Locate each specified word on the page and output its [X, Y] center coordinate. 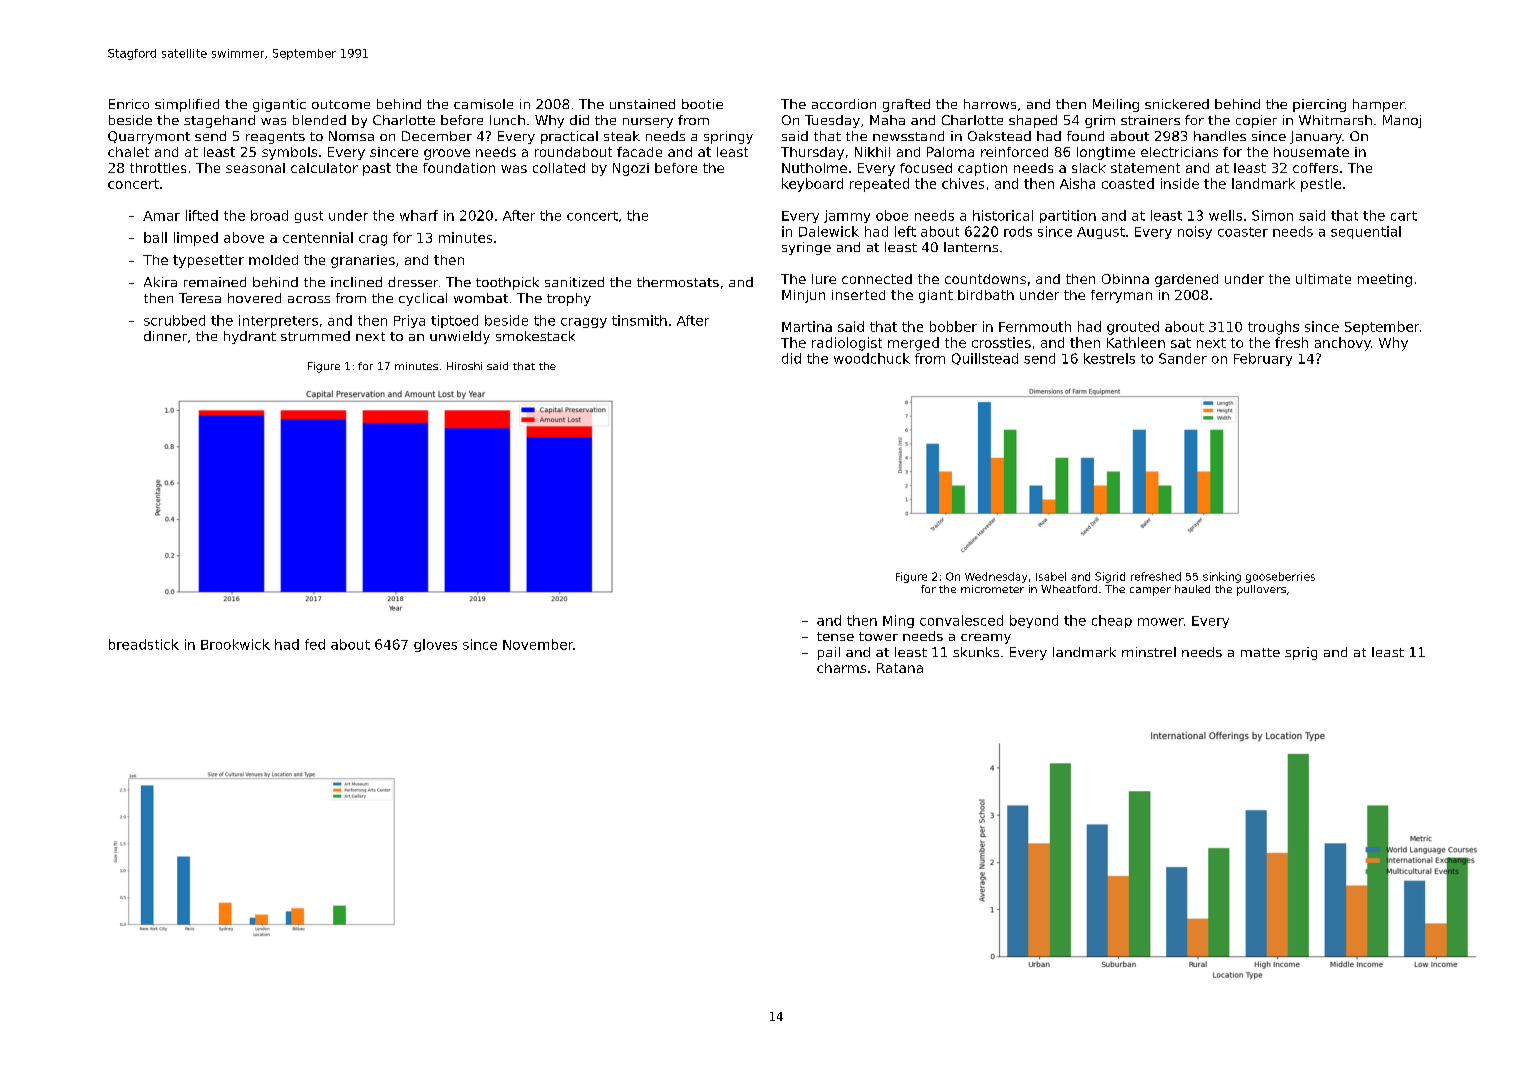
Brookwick [235, 644]
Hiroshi [464, 366]
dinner [165, 336]
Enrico [129, 104]
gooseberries [1280, 577]
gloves [435, 645]
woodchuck [872, 358]
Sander [1183, 358]
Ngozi [631, 169]
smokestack [535, 336]
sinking [1222, 577]
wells [1225, 215]
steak [622, 136]
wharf [419, 215]
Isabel [1051, 576]
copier [1256, 121]
